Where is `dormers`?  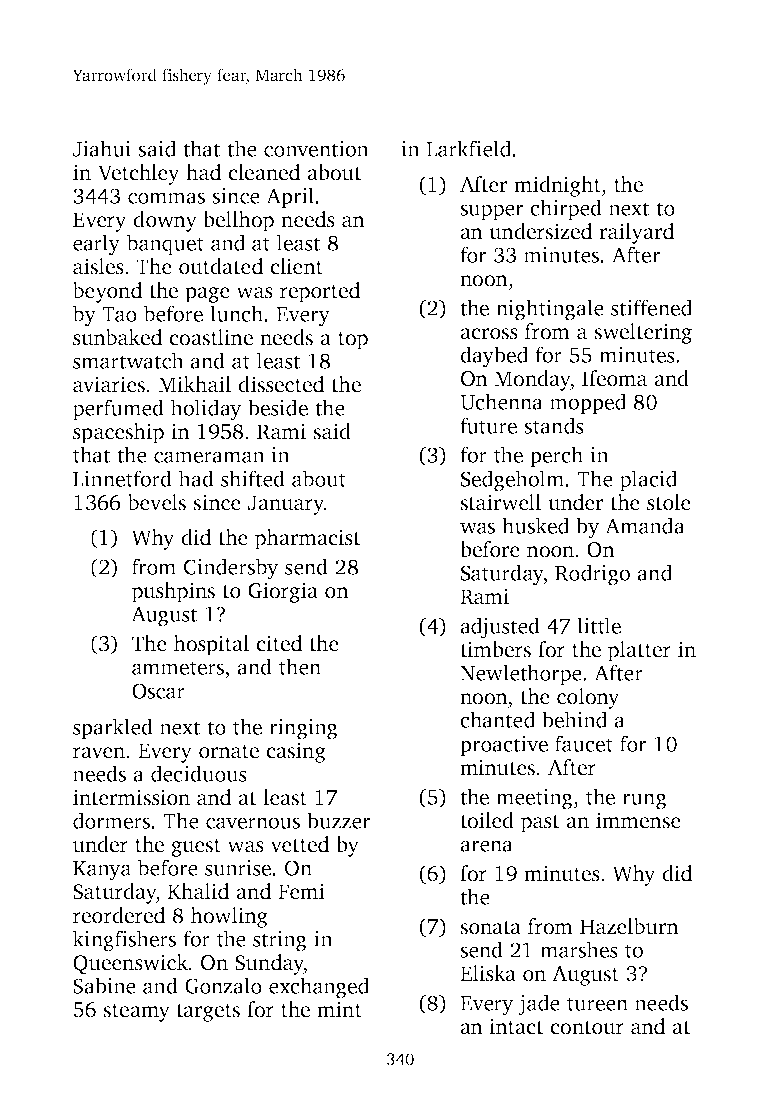
dormers is located at coordinates (111, 820).
